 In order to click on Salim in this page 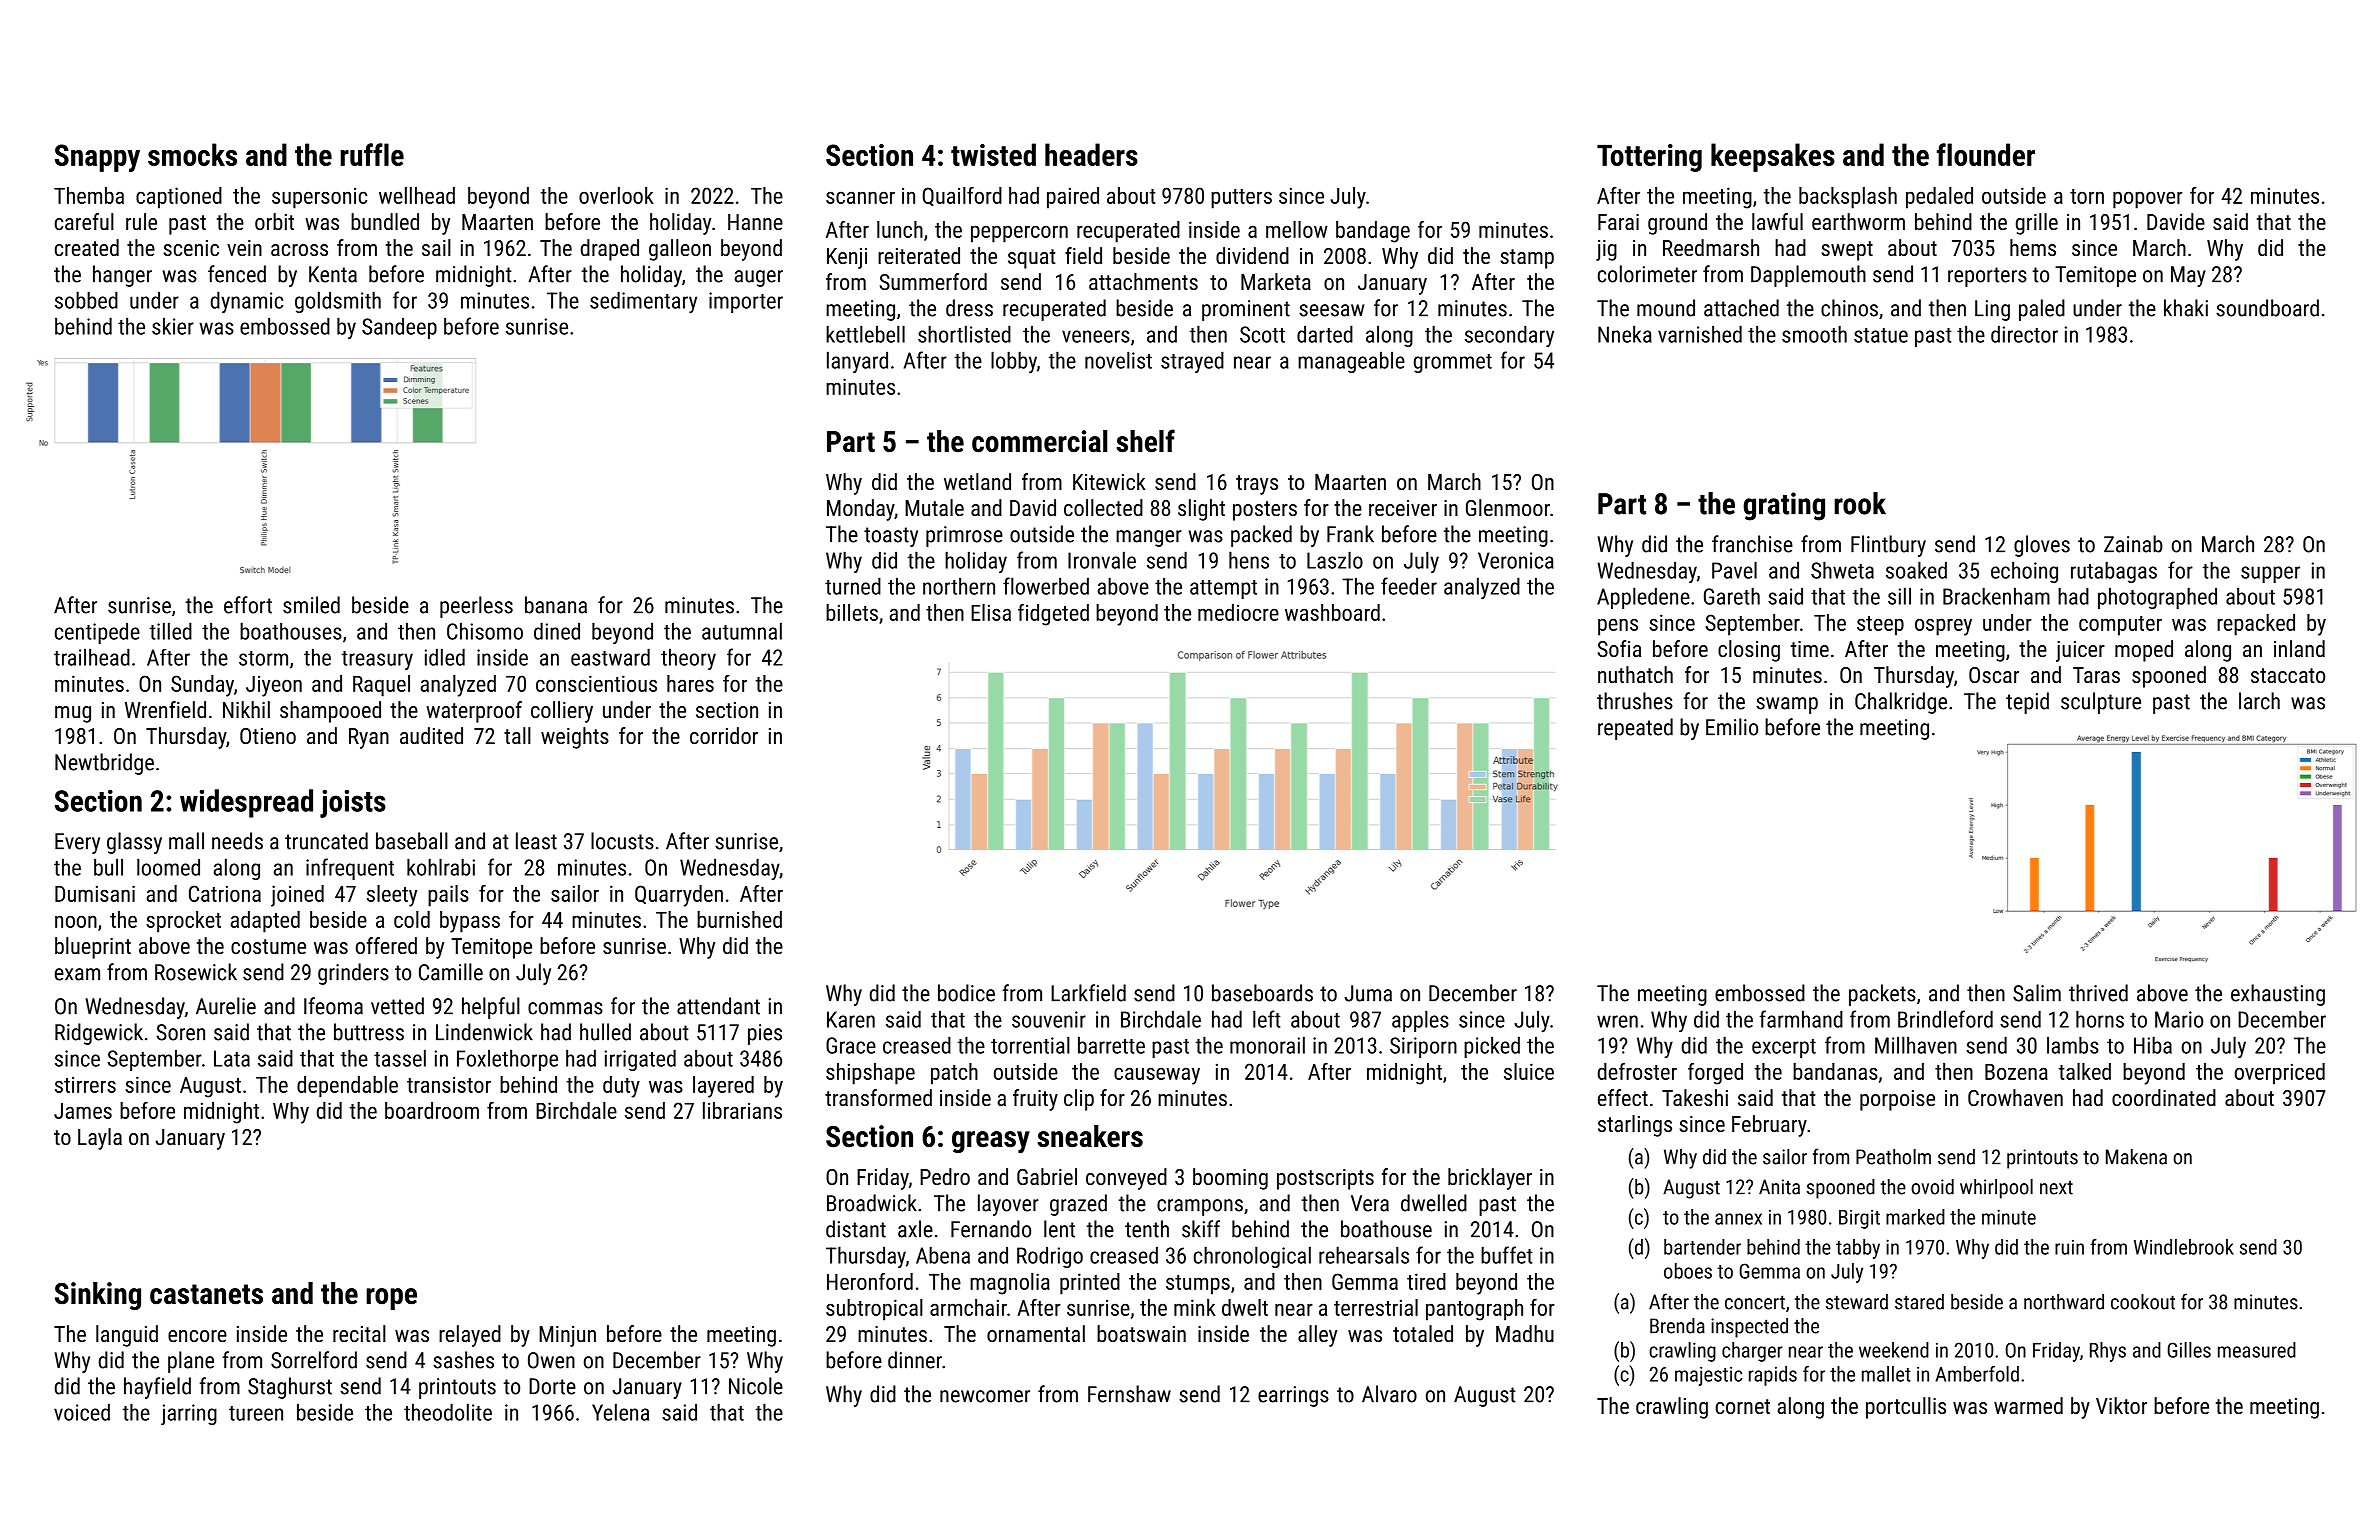, I will do `click(2037, 993)`.
